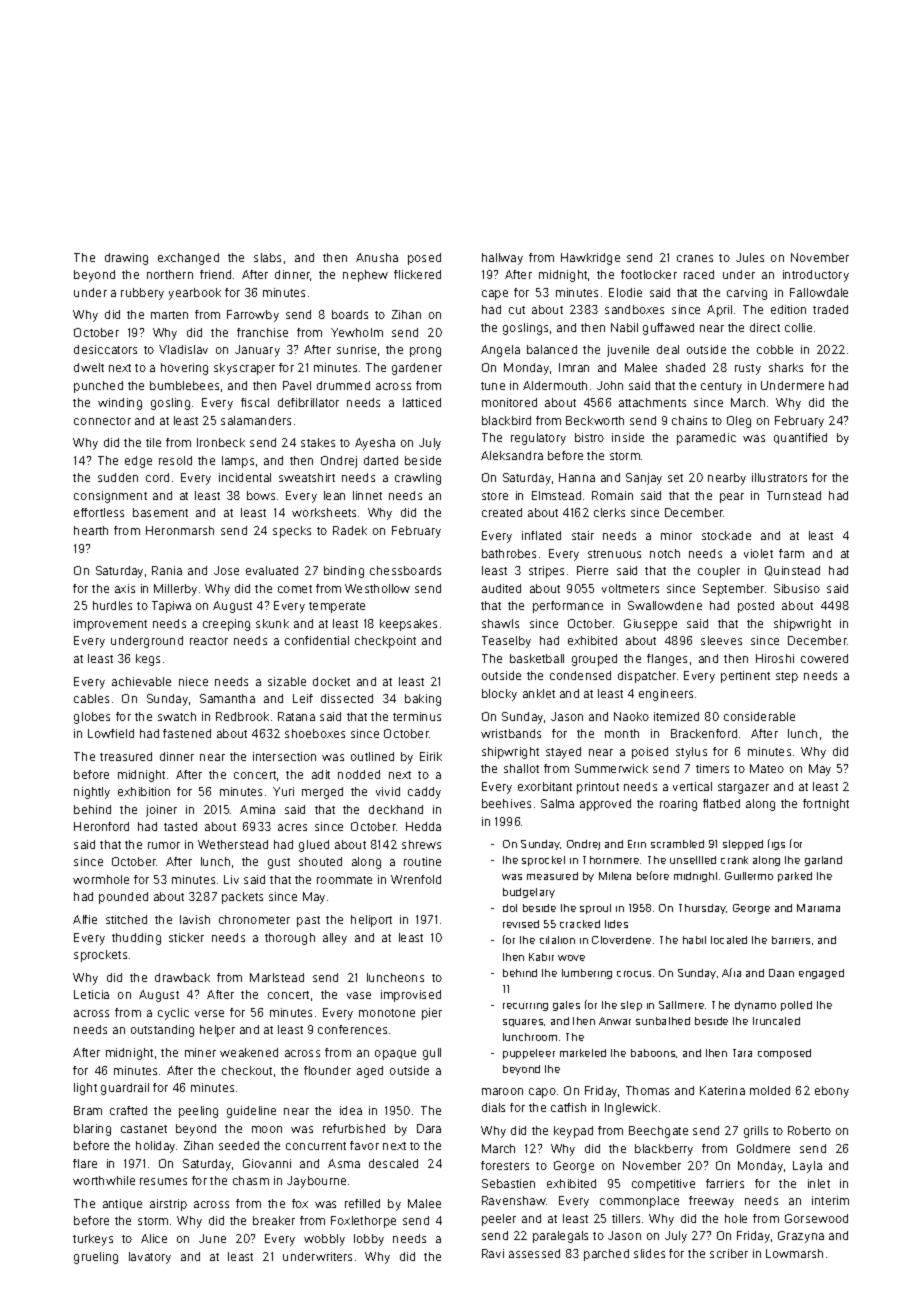 The image size is (924, 1308). Describe the element at coordinates (284, 756) in the screenshot. I see `intersection` at that location.
